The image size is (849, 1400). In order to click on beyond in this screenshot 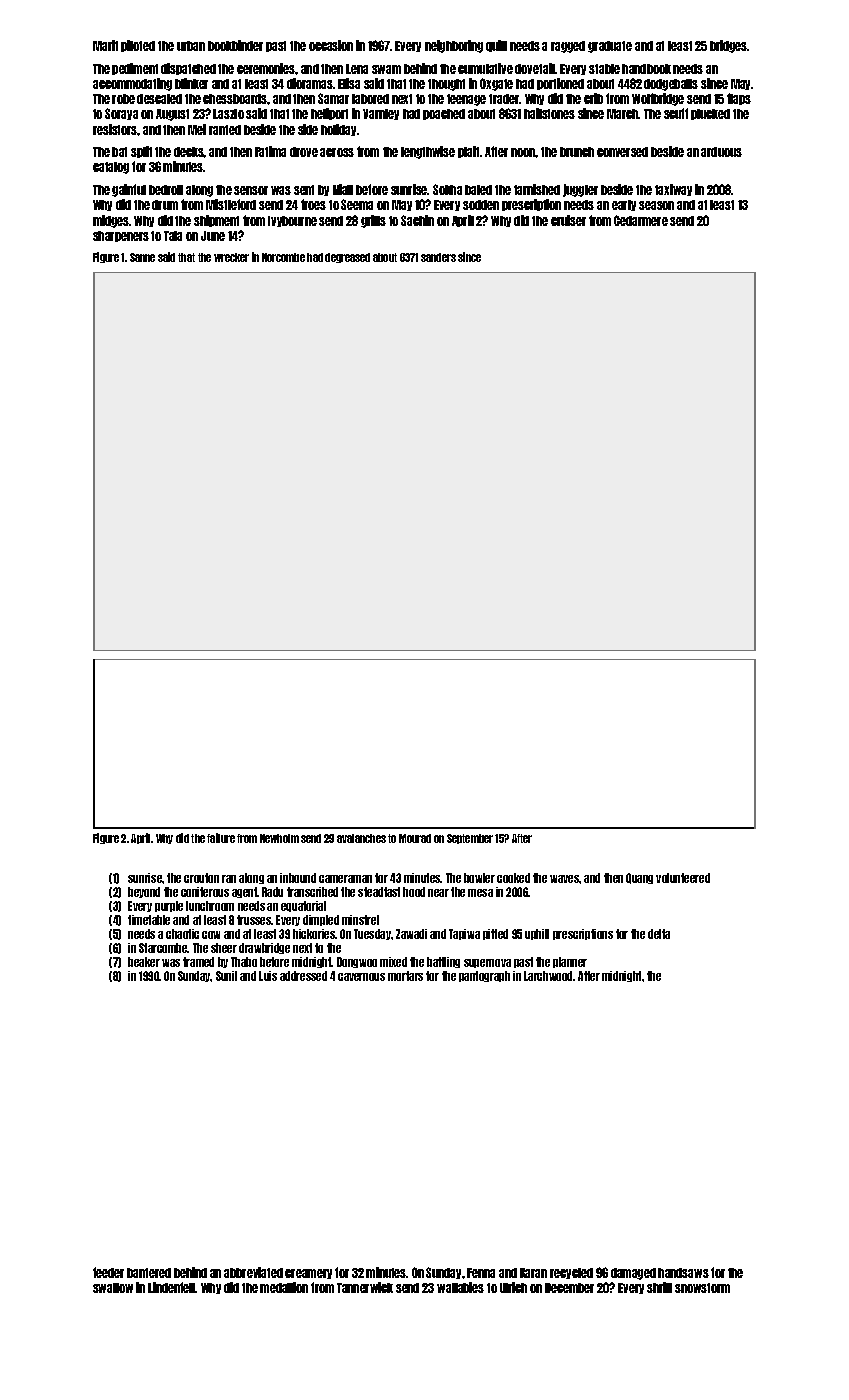, I will do `click(144, 892)`.
